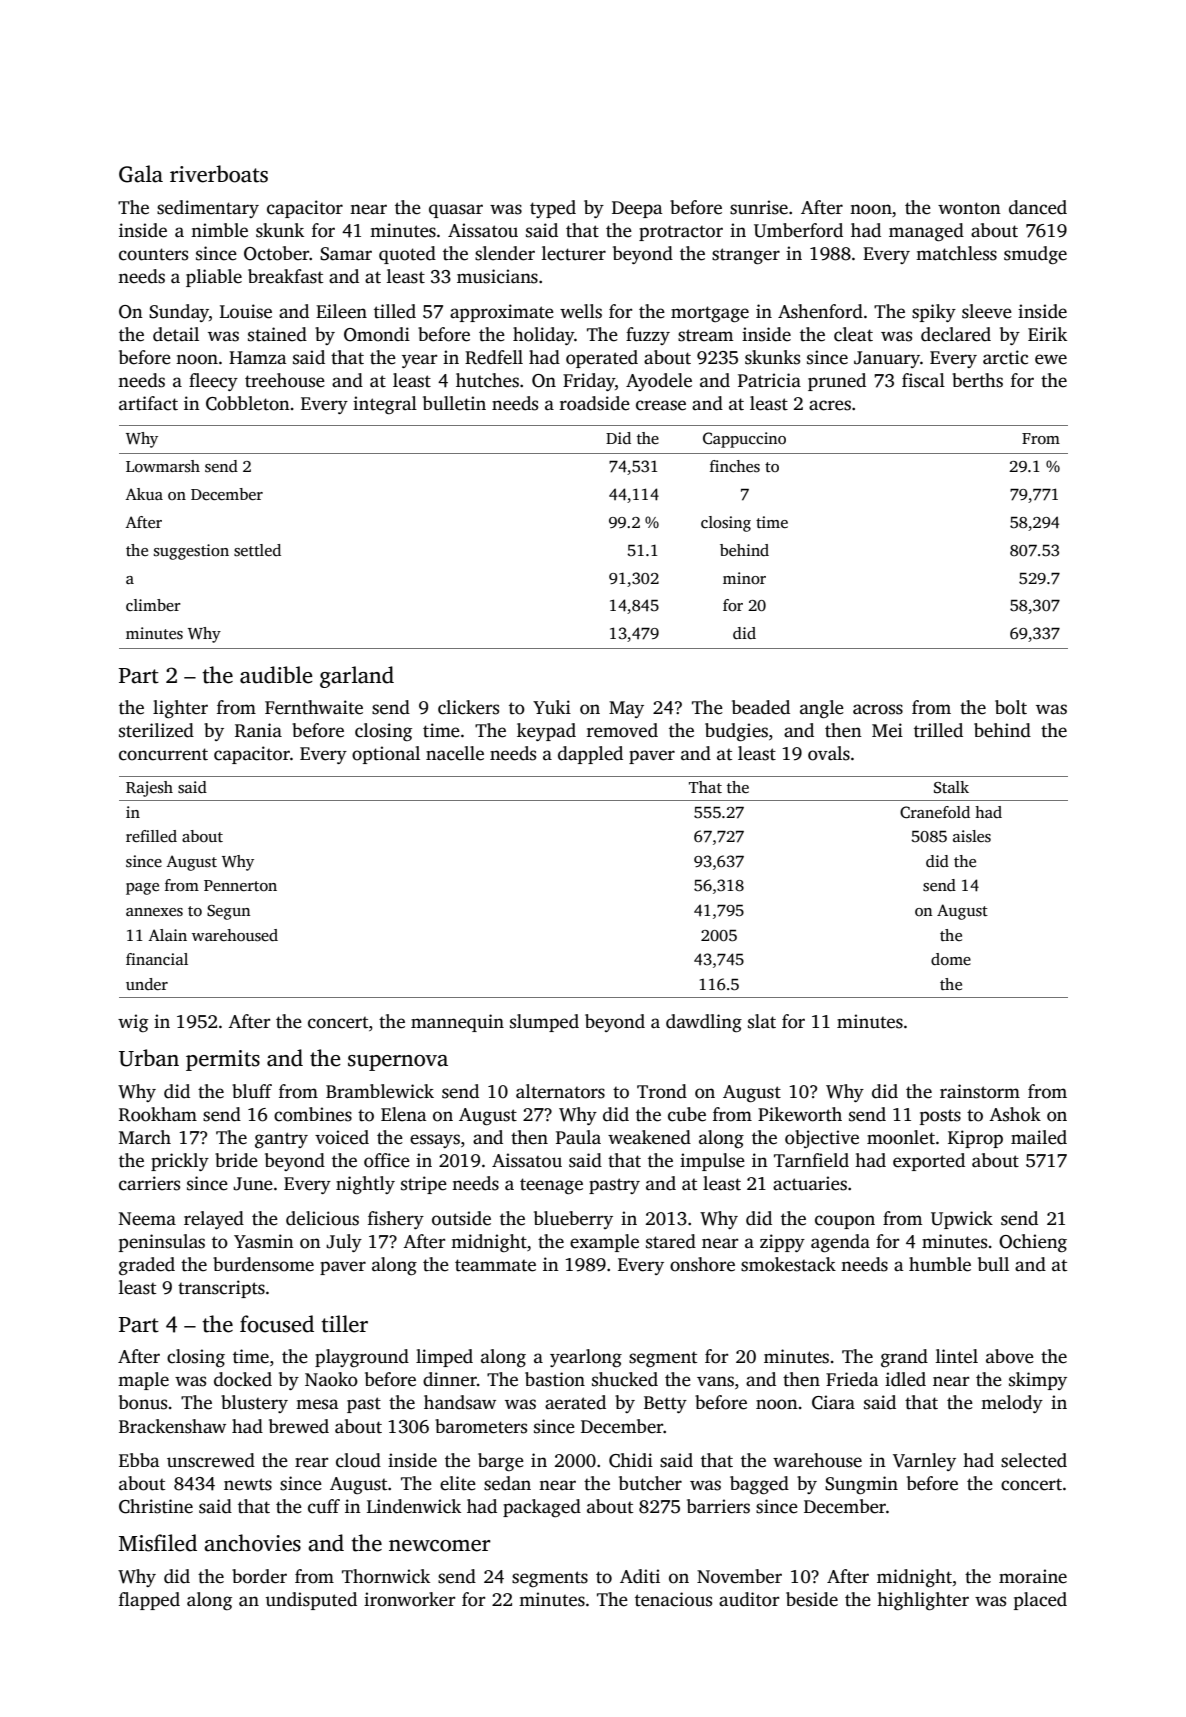 This page has width=1186, height=1717. Describe the element at coordinates (440, 1546) in the page. I see `newcomer` at that location.
